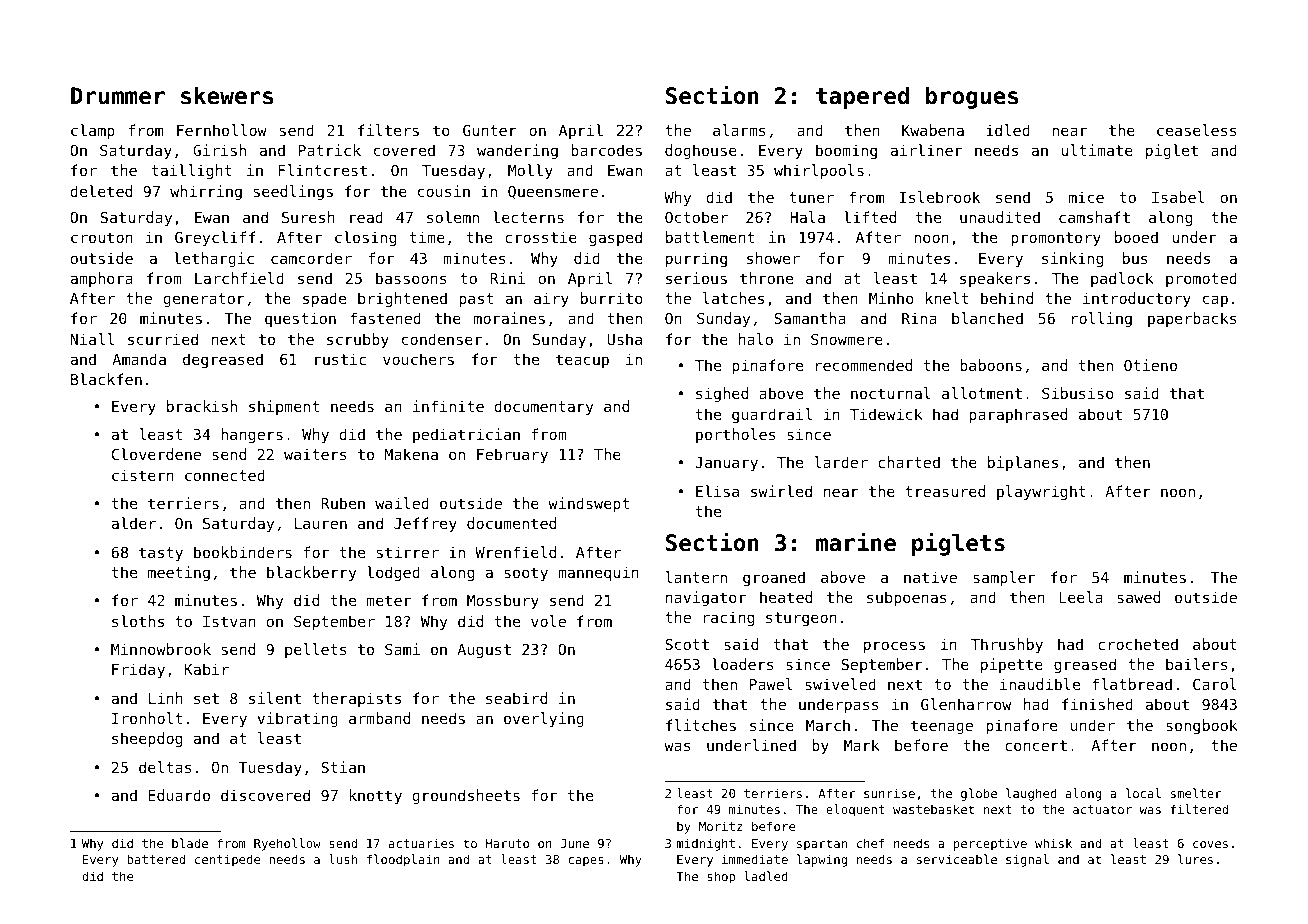 This screenshot has width=1308, height=924. I want to click on Drummer, so click(118, 96).
